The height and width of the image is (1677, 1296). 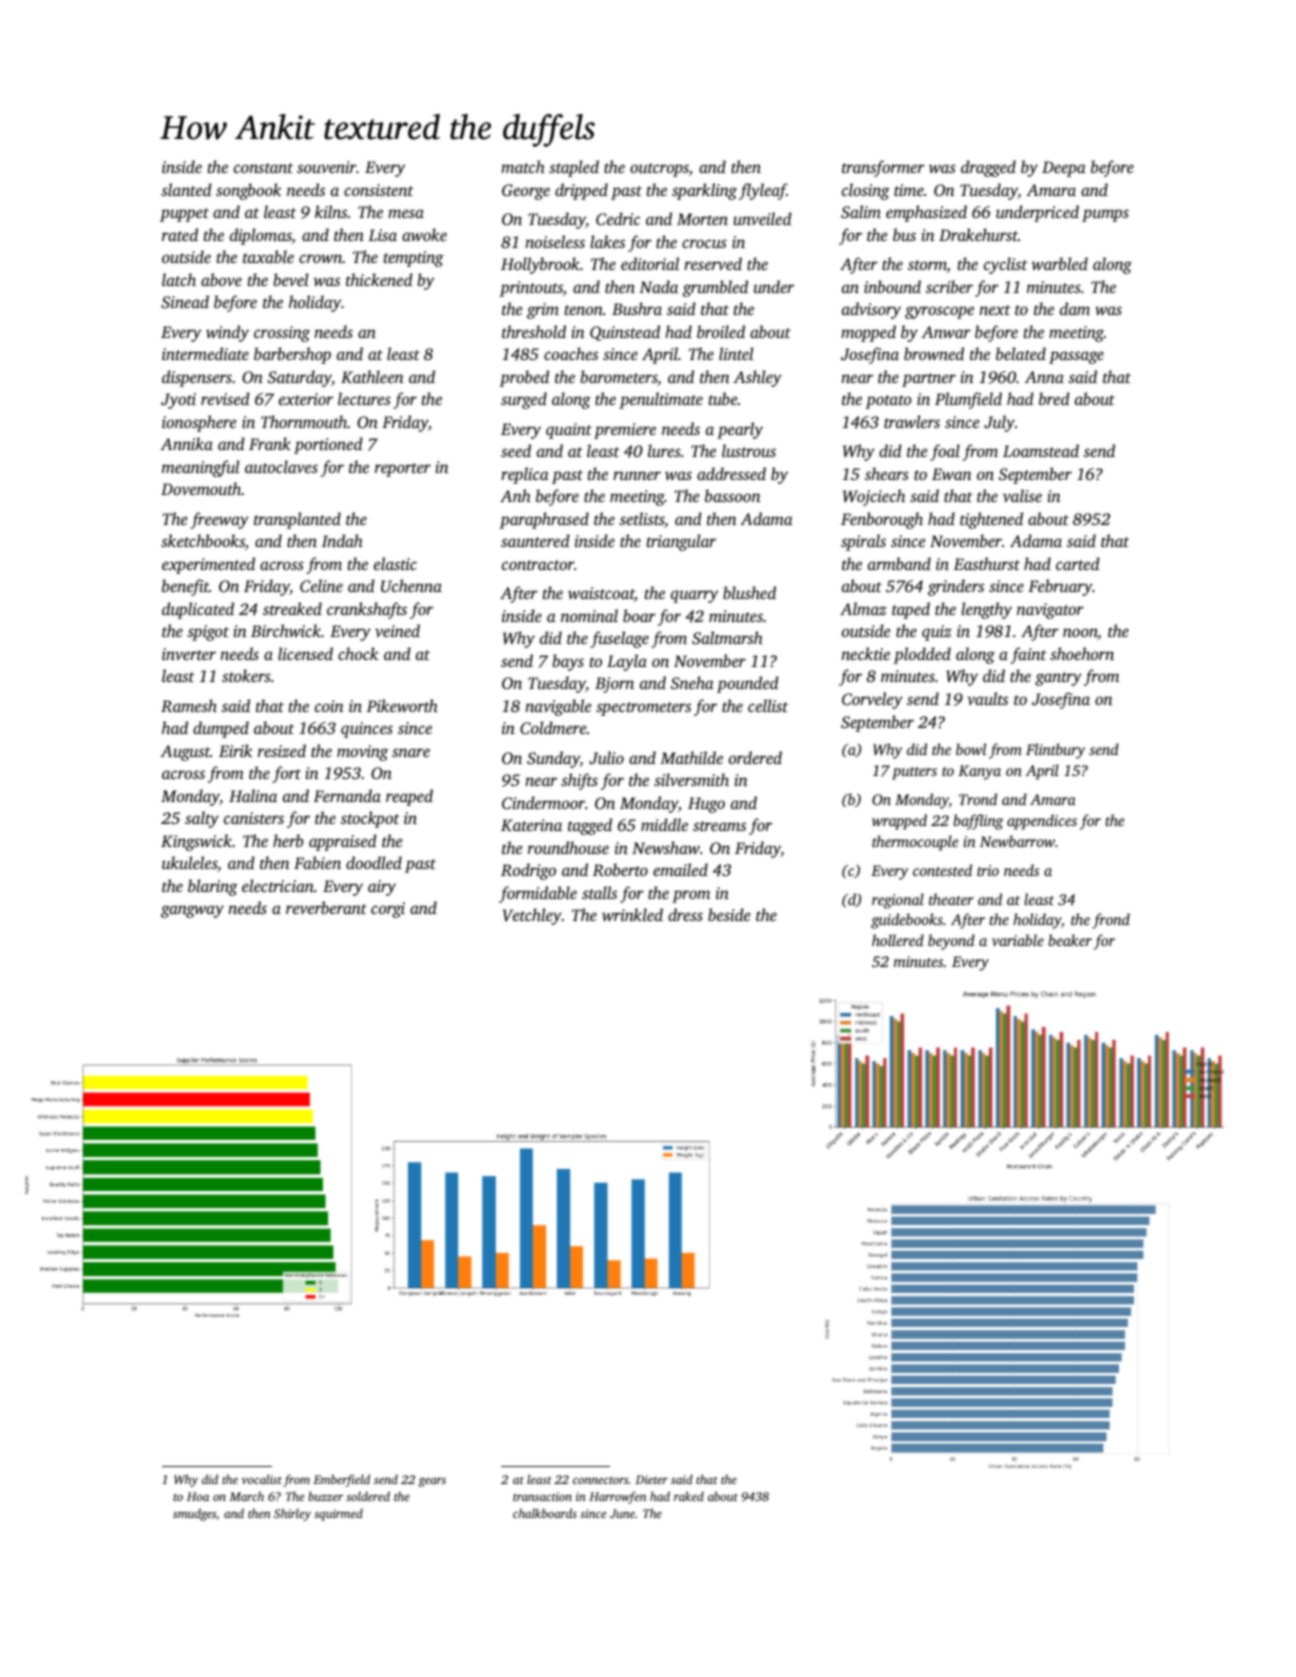 I want to click on Shirley, so click(x=292, y=1514).
